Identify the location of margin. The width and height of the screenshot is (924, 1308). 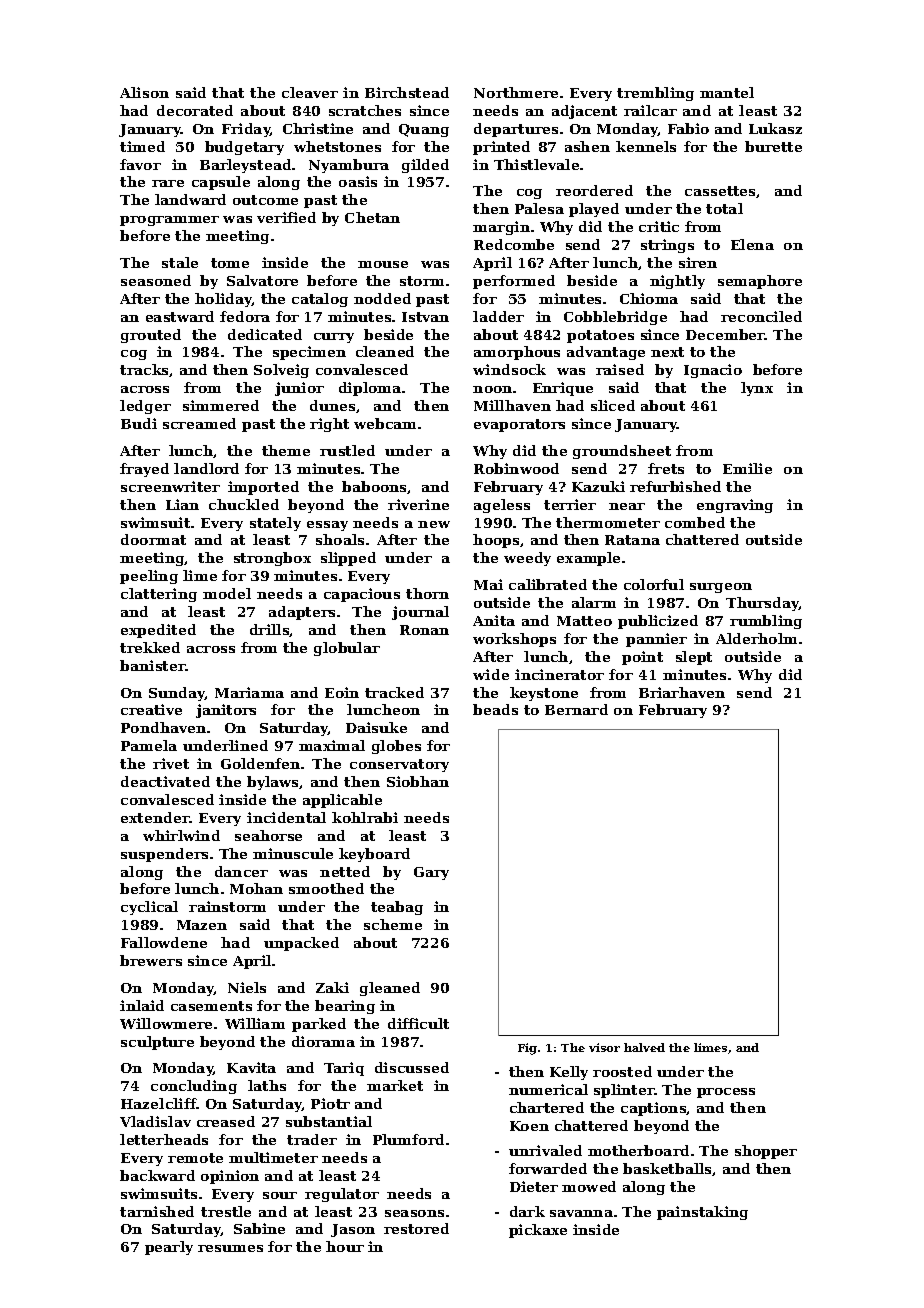
(501, 228).
